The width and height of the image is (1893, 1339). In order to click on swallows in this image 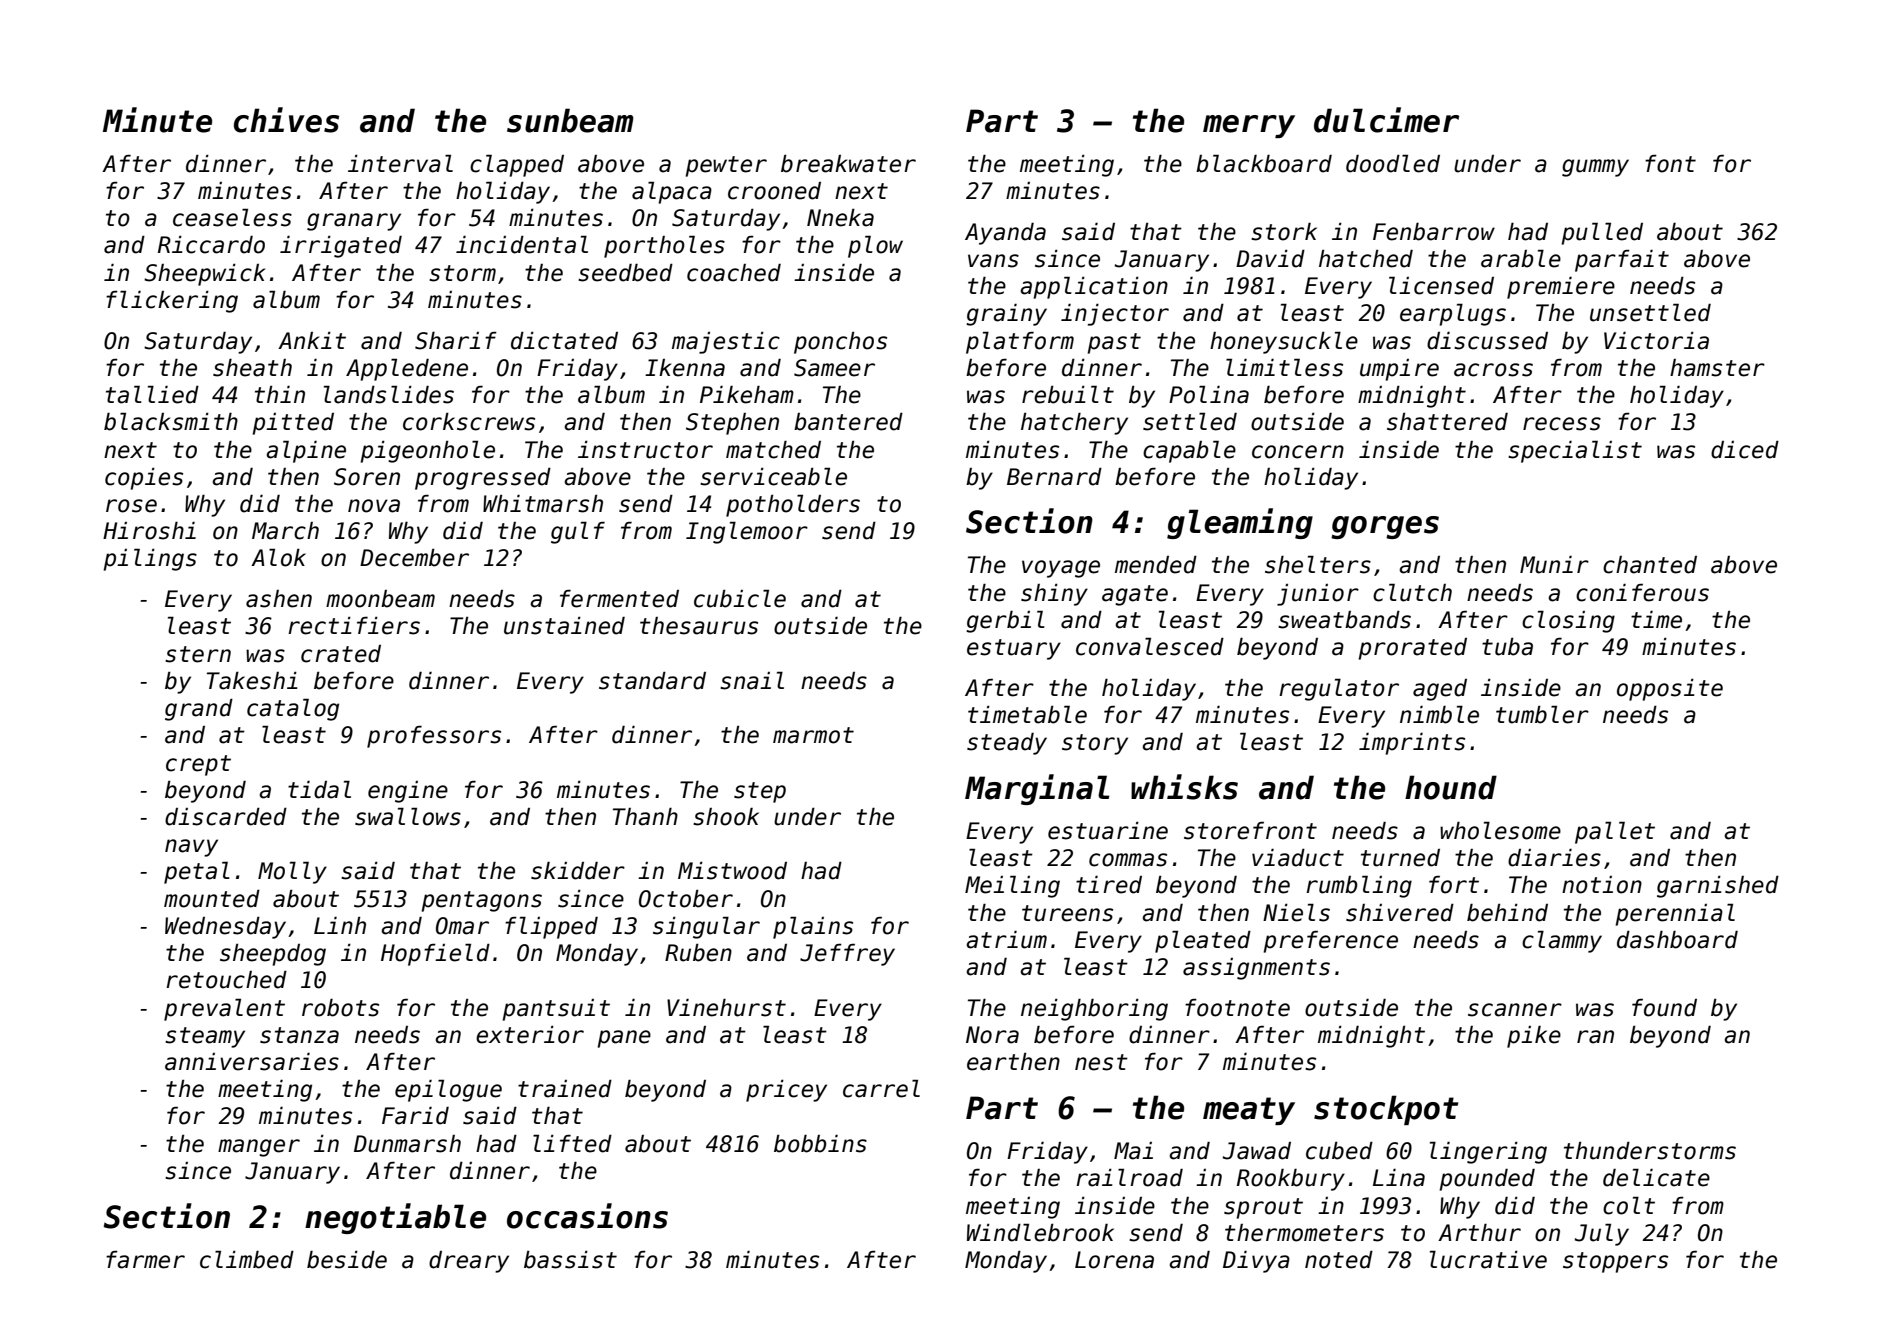, I will do `click(408, 816)`.
